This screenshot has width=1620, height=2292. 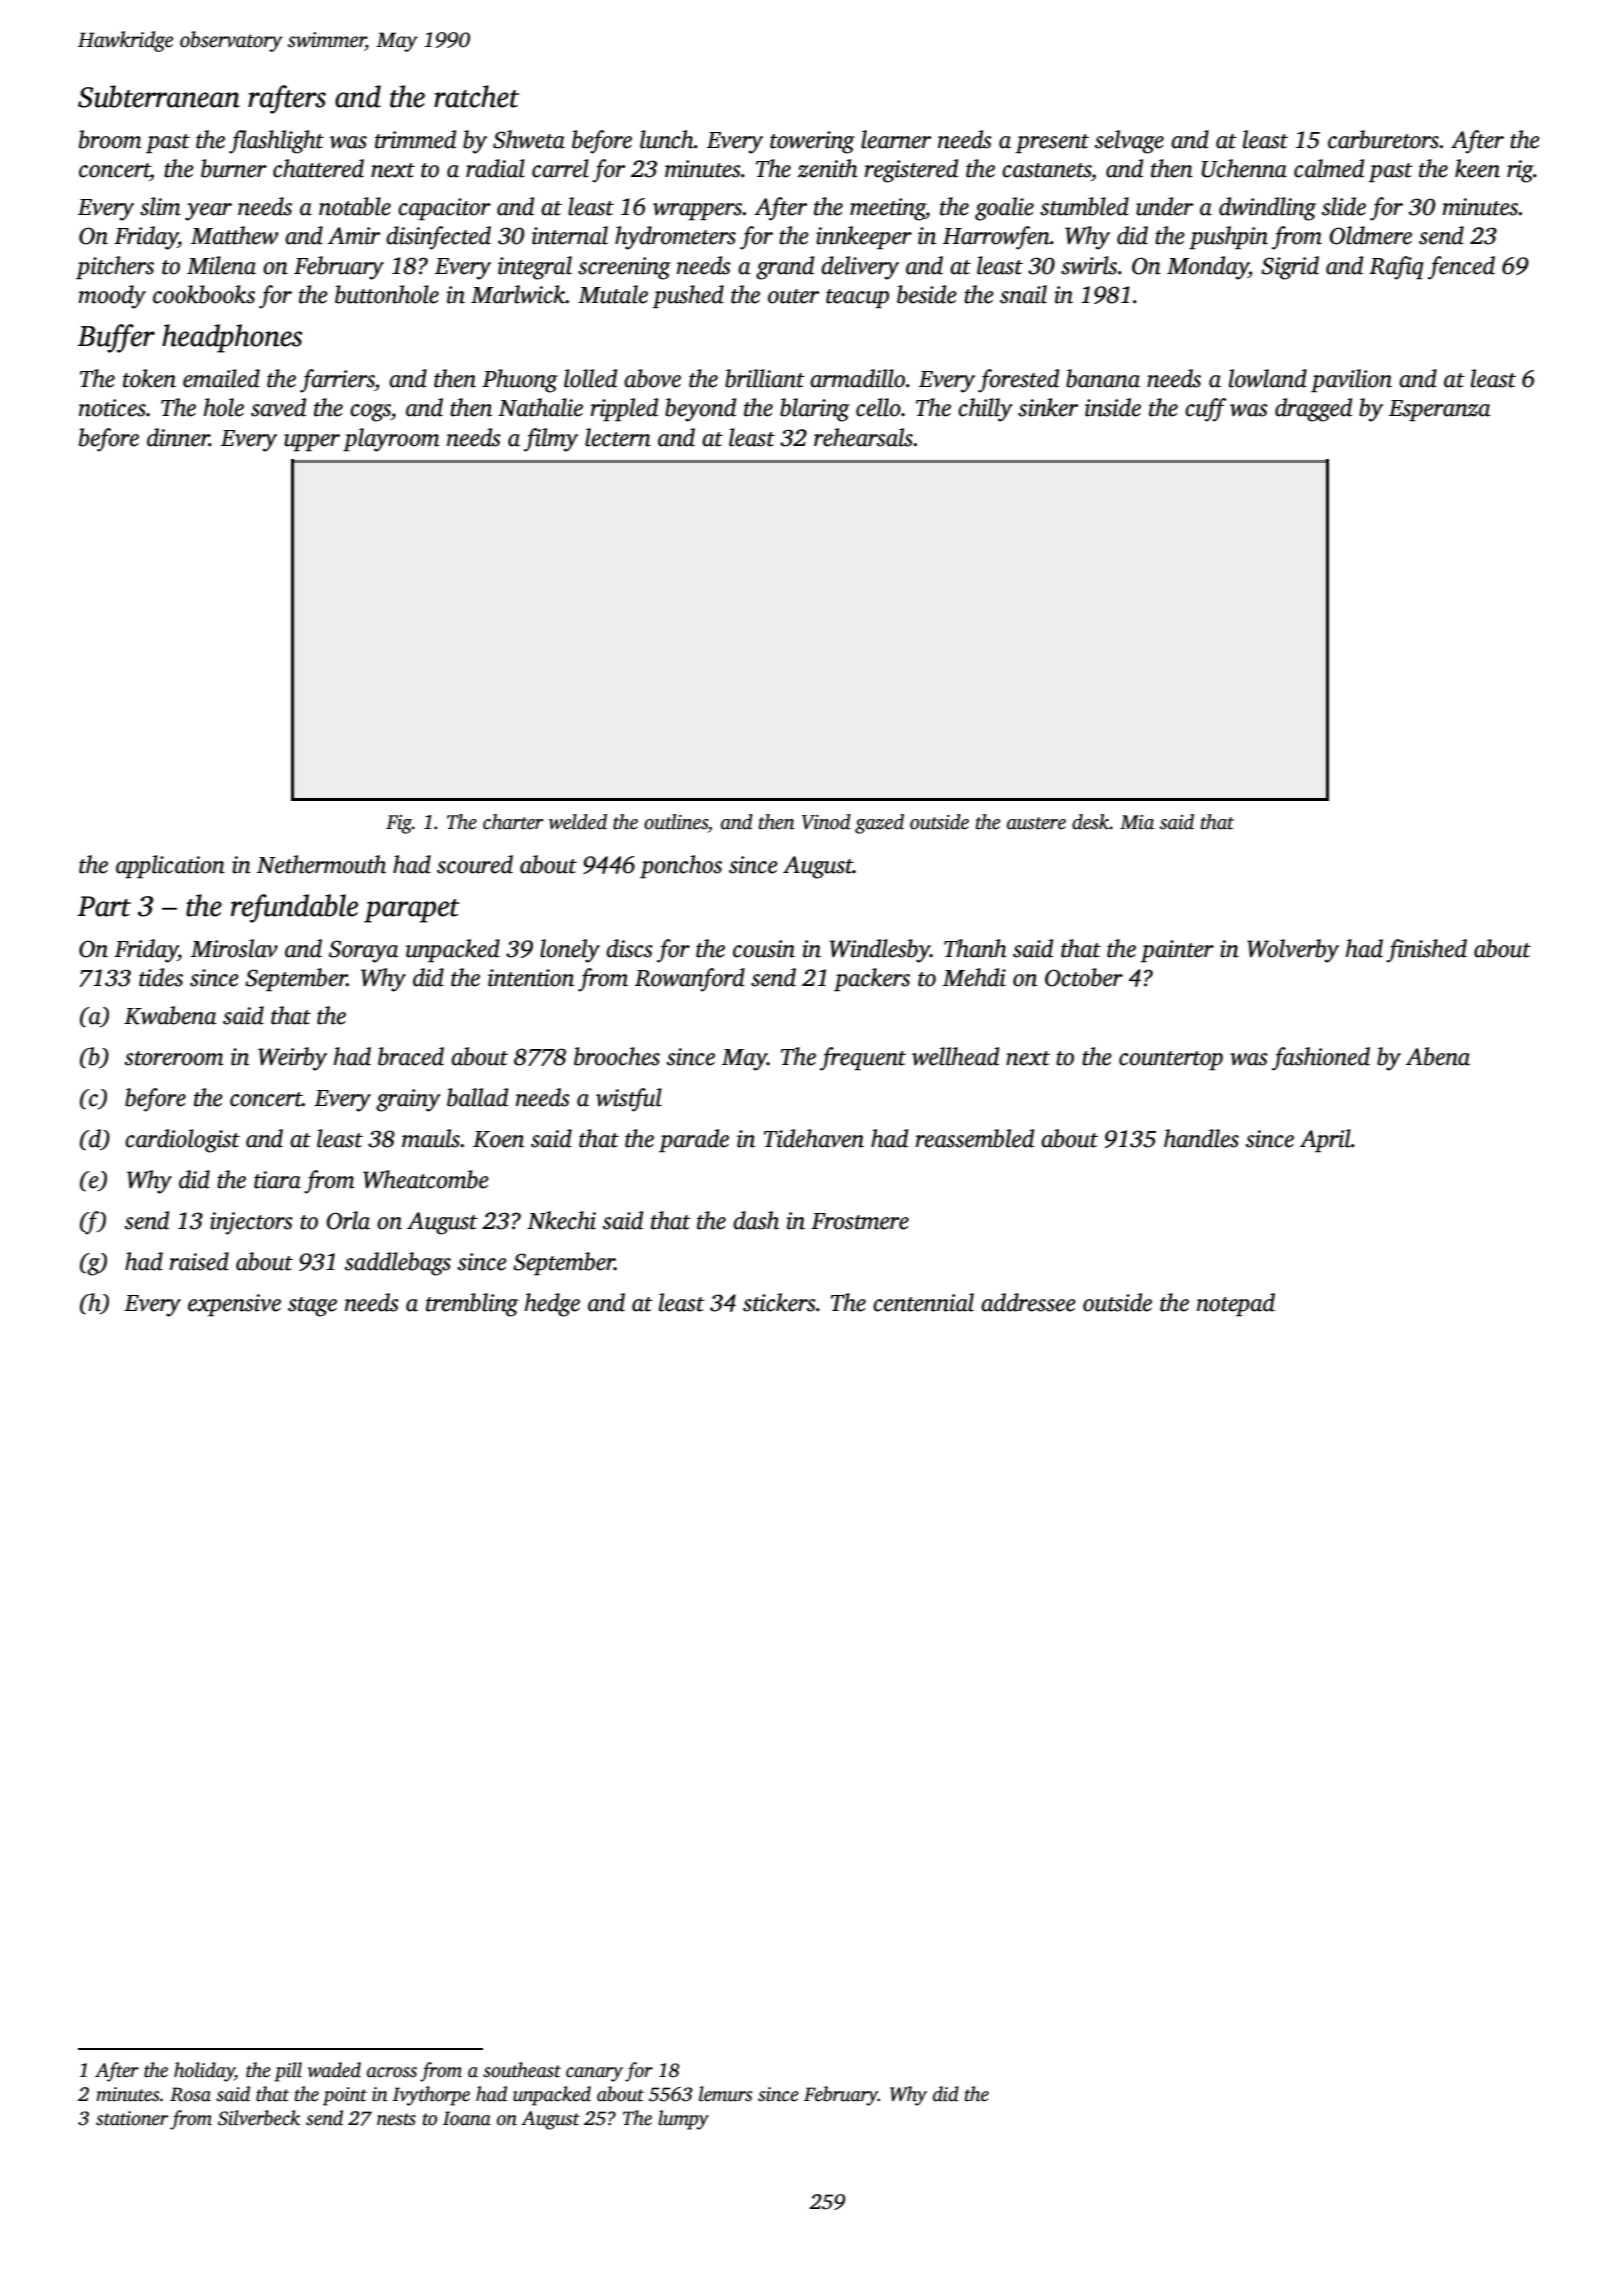 I want to click on hedge, so click(x=552, y=1305).
